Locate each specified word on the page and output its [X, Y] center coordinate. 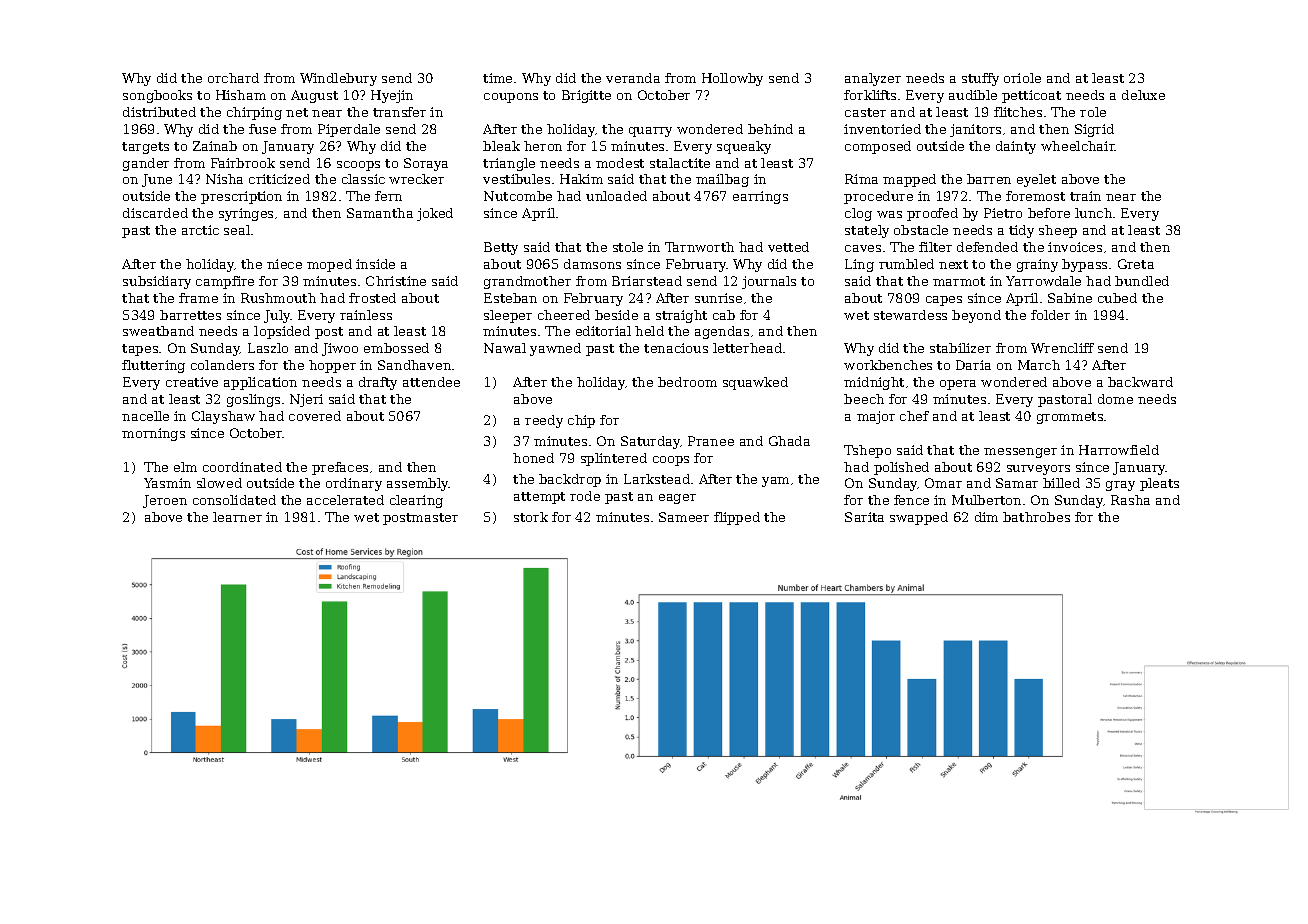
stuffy [980, 79]
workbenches [888, 365]
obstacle [921, 230]
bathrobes [1036, 517]
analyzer [873, 79]
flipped [737, 518]
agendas [722, 332]
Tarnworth [699, 247]
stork [531, 517]
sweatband [158, 331]
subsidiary [157, 282]
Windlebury [338, 79]
